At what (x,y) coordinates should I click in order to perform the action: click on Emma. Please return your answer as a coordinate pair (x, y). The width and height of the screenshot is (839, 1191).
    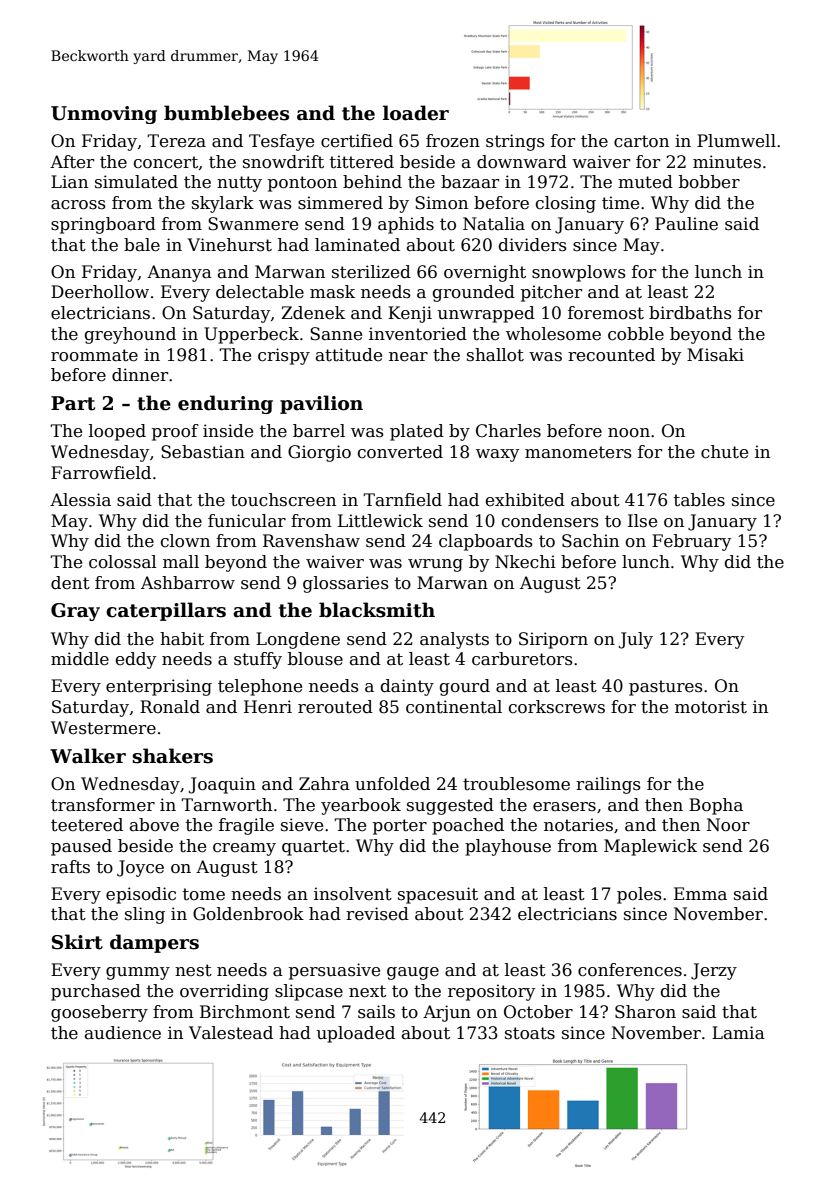
    Looking at the image, I should click on (700, 894).
